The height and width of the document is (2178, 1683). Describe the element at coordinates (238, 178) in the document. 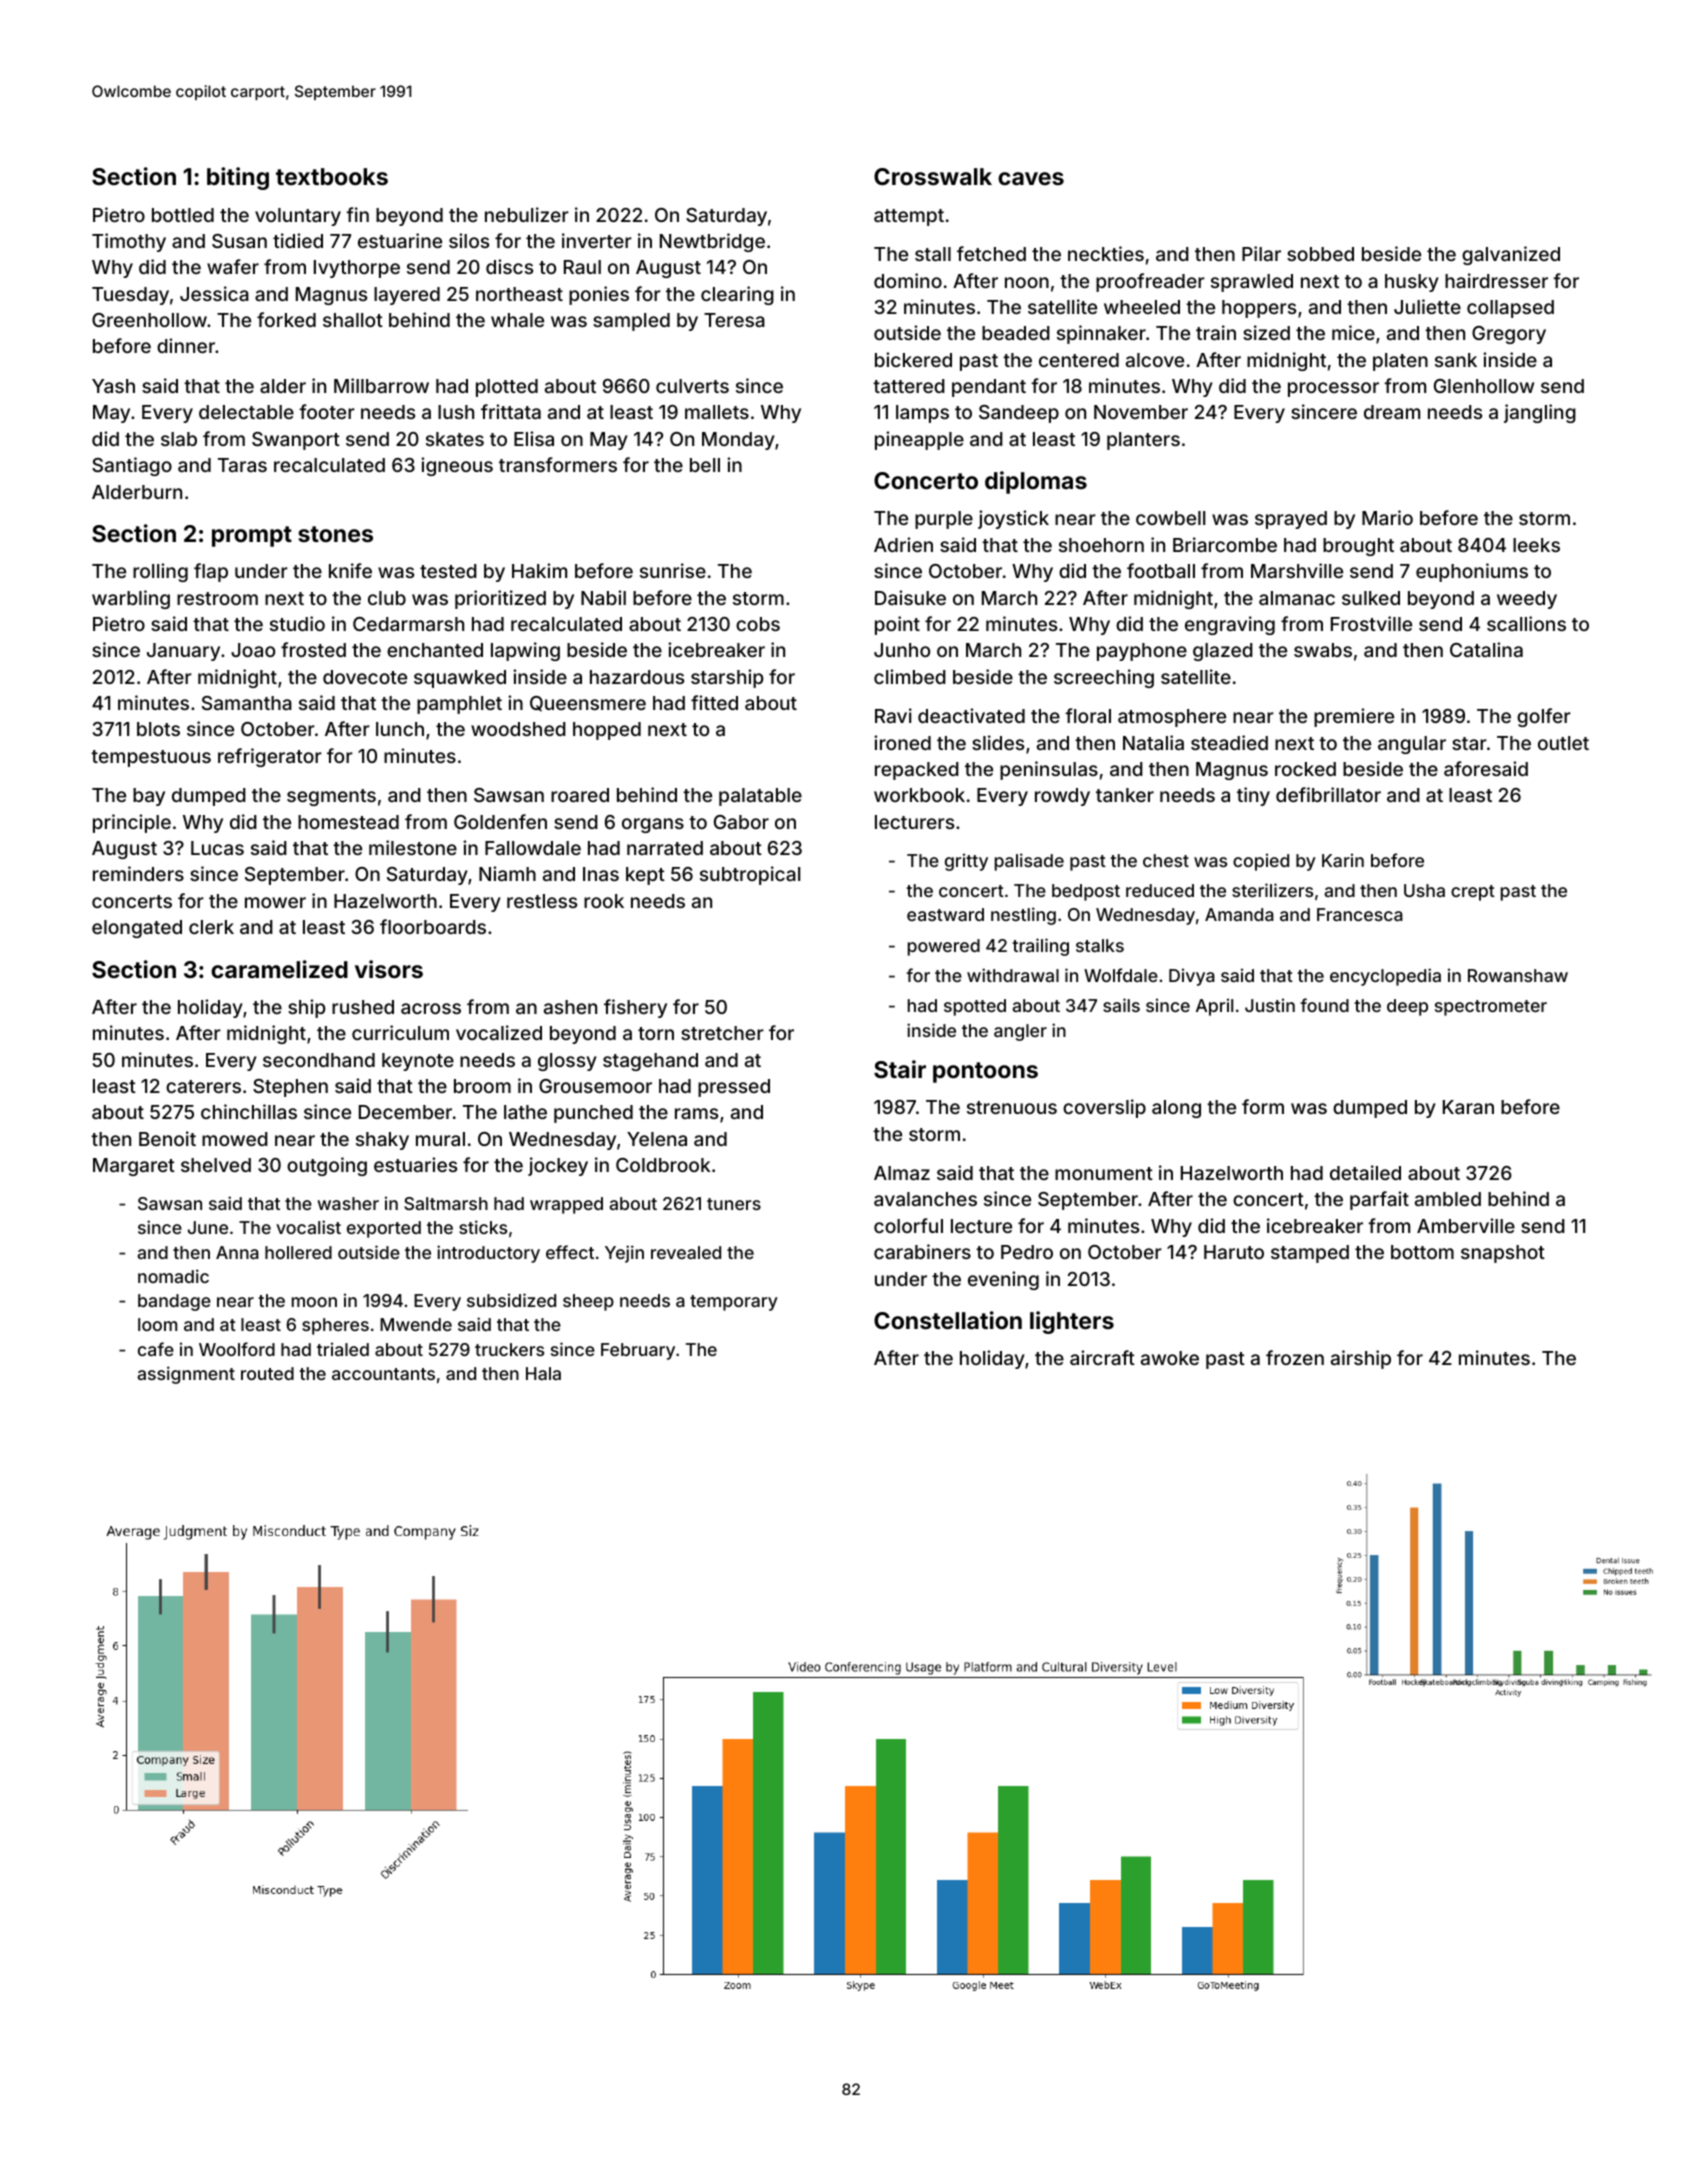

I see `biting` at that location.
